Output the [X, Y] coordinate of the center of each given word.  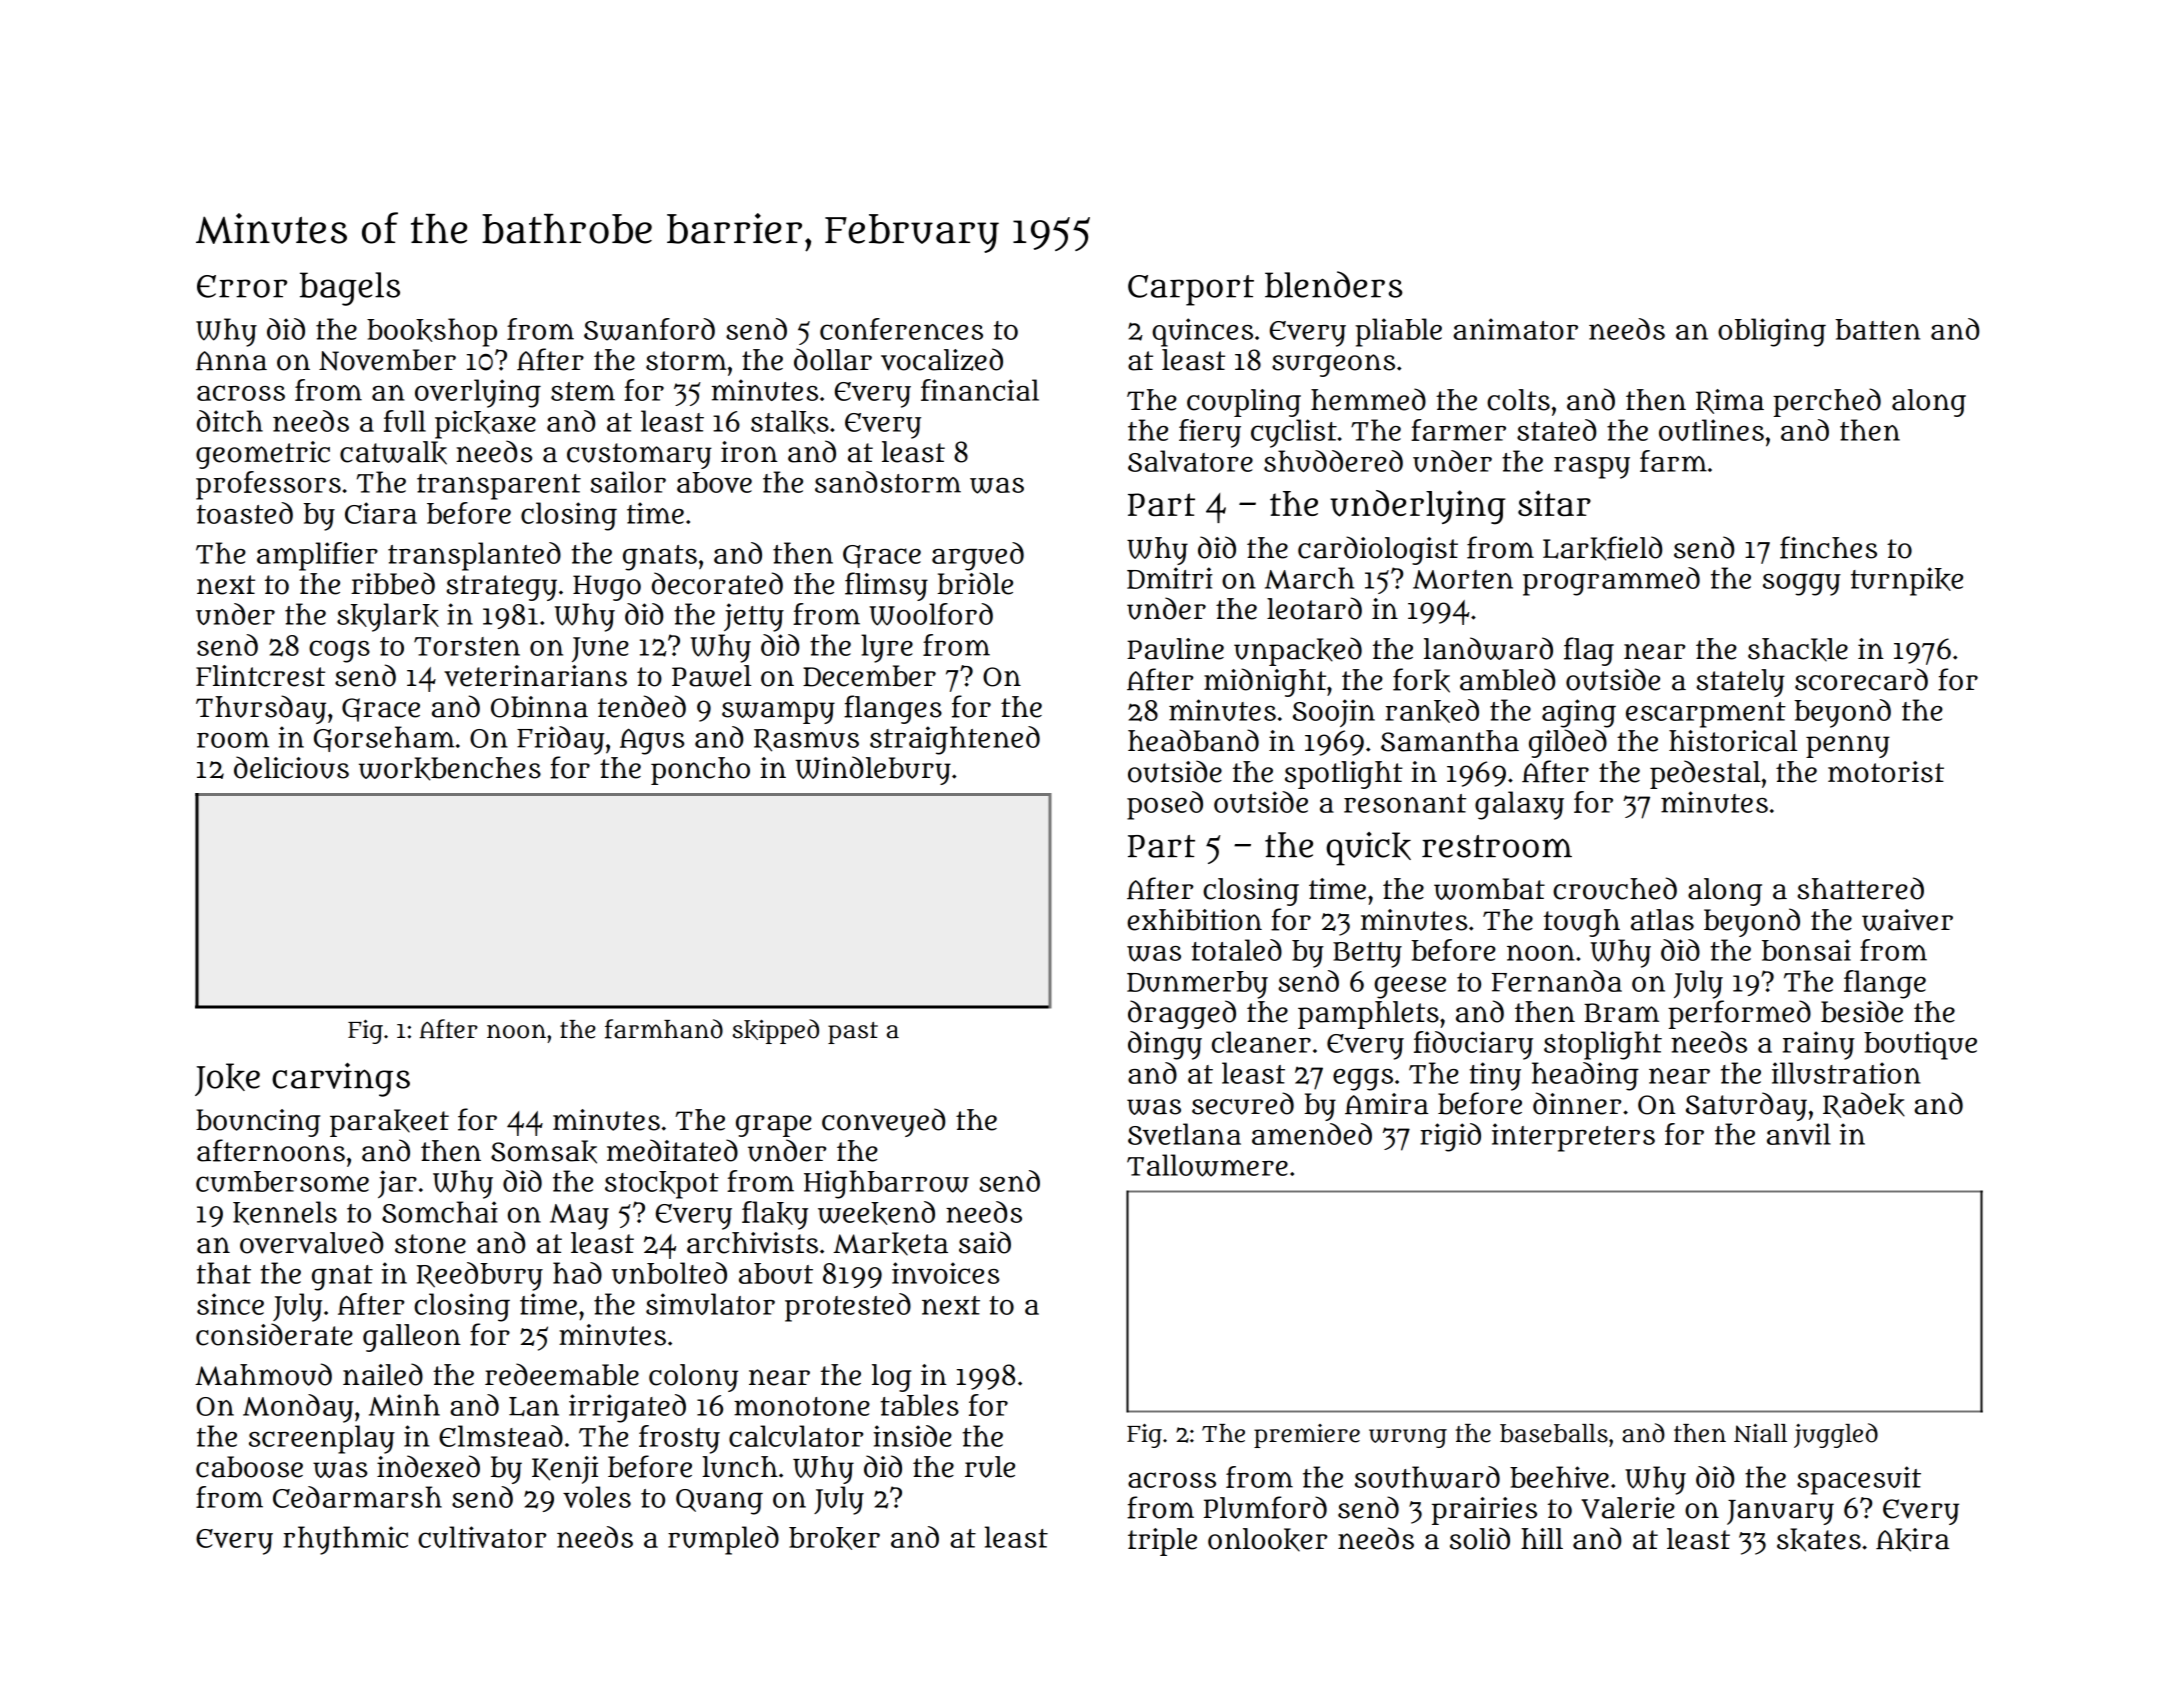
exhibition [1194, 920]
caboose [249, 1467]
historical [1733, 741]
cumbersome [282, 1181]
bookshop [432, 332]
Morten [1463, 579]
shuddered [1333, 461]
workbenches [450, 769]
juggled [1836, 1435]
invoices [945, 1273]
